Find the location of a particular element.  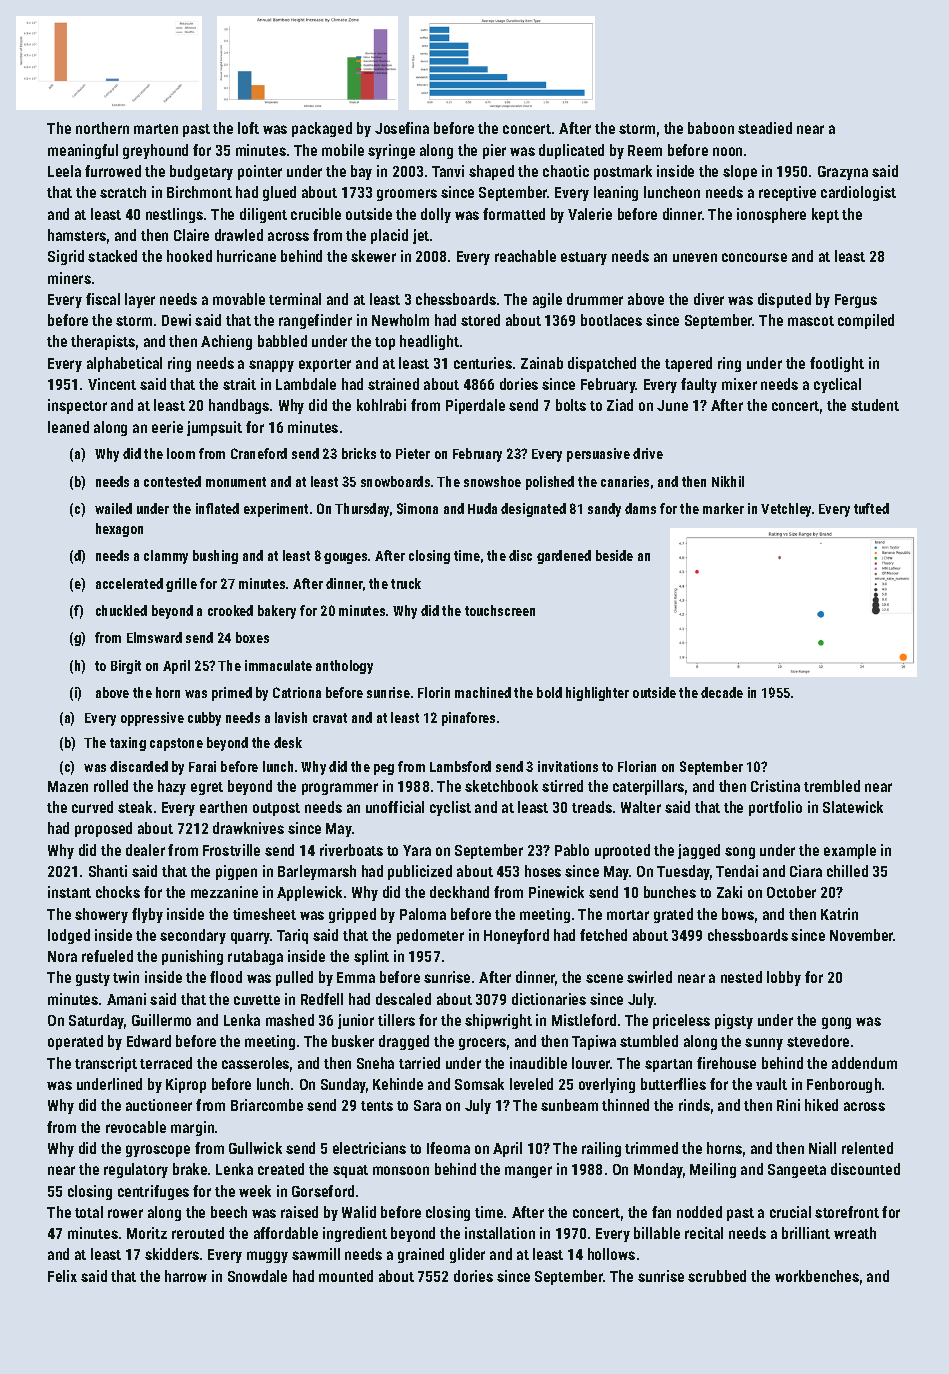

Felix is located at coordinates (62, 1276).
